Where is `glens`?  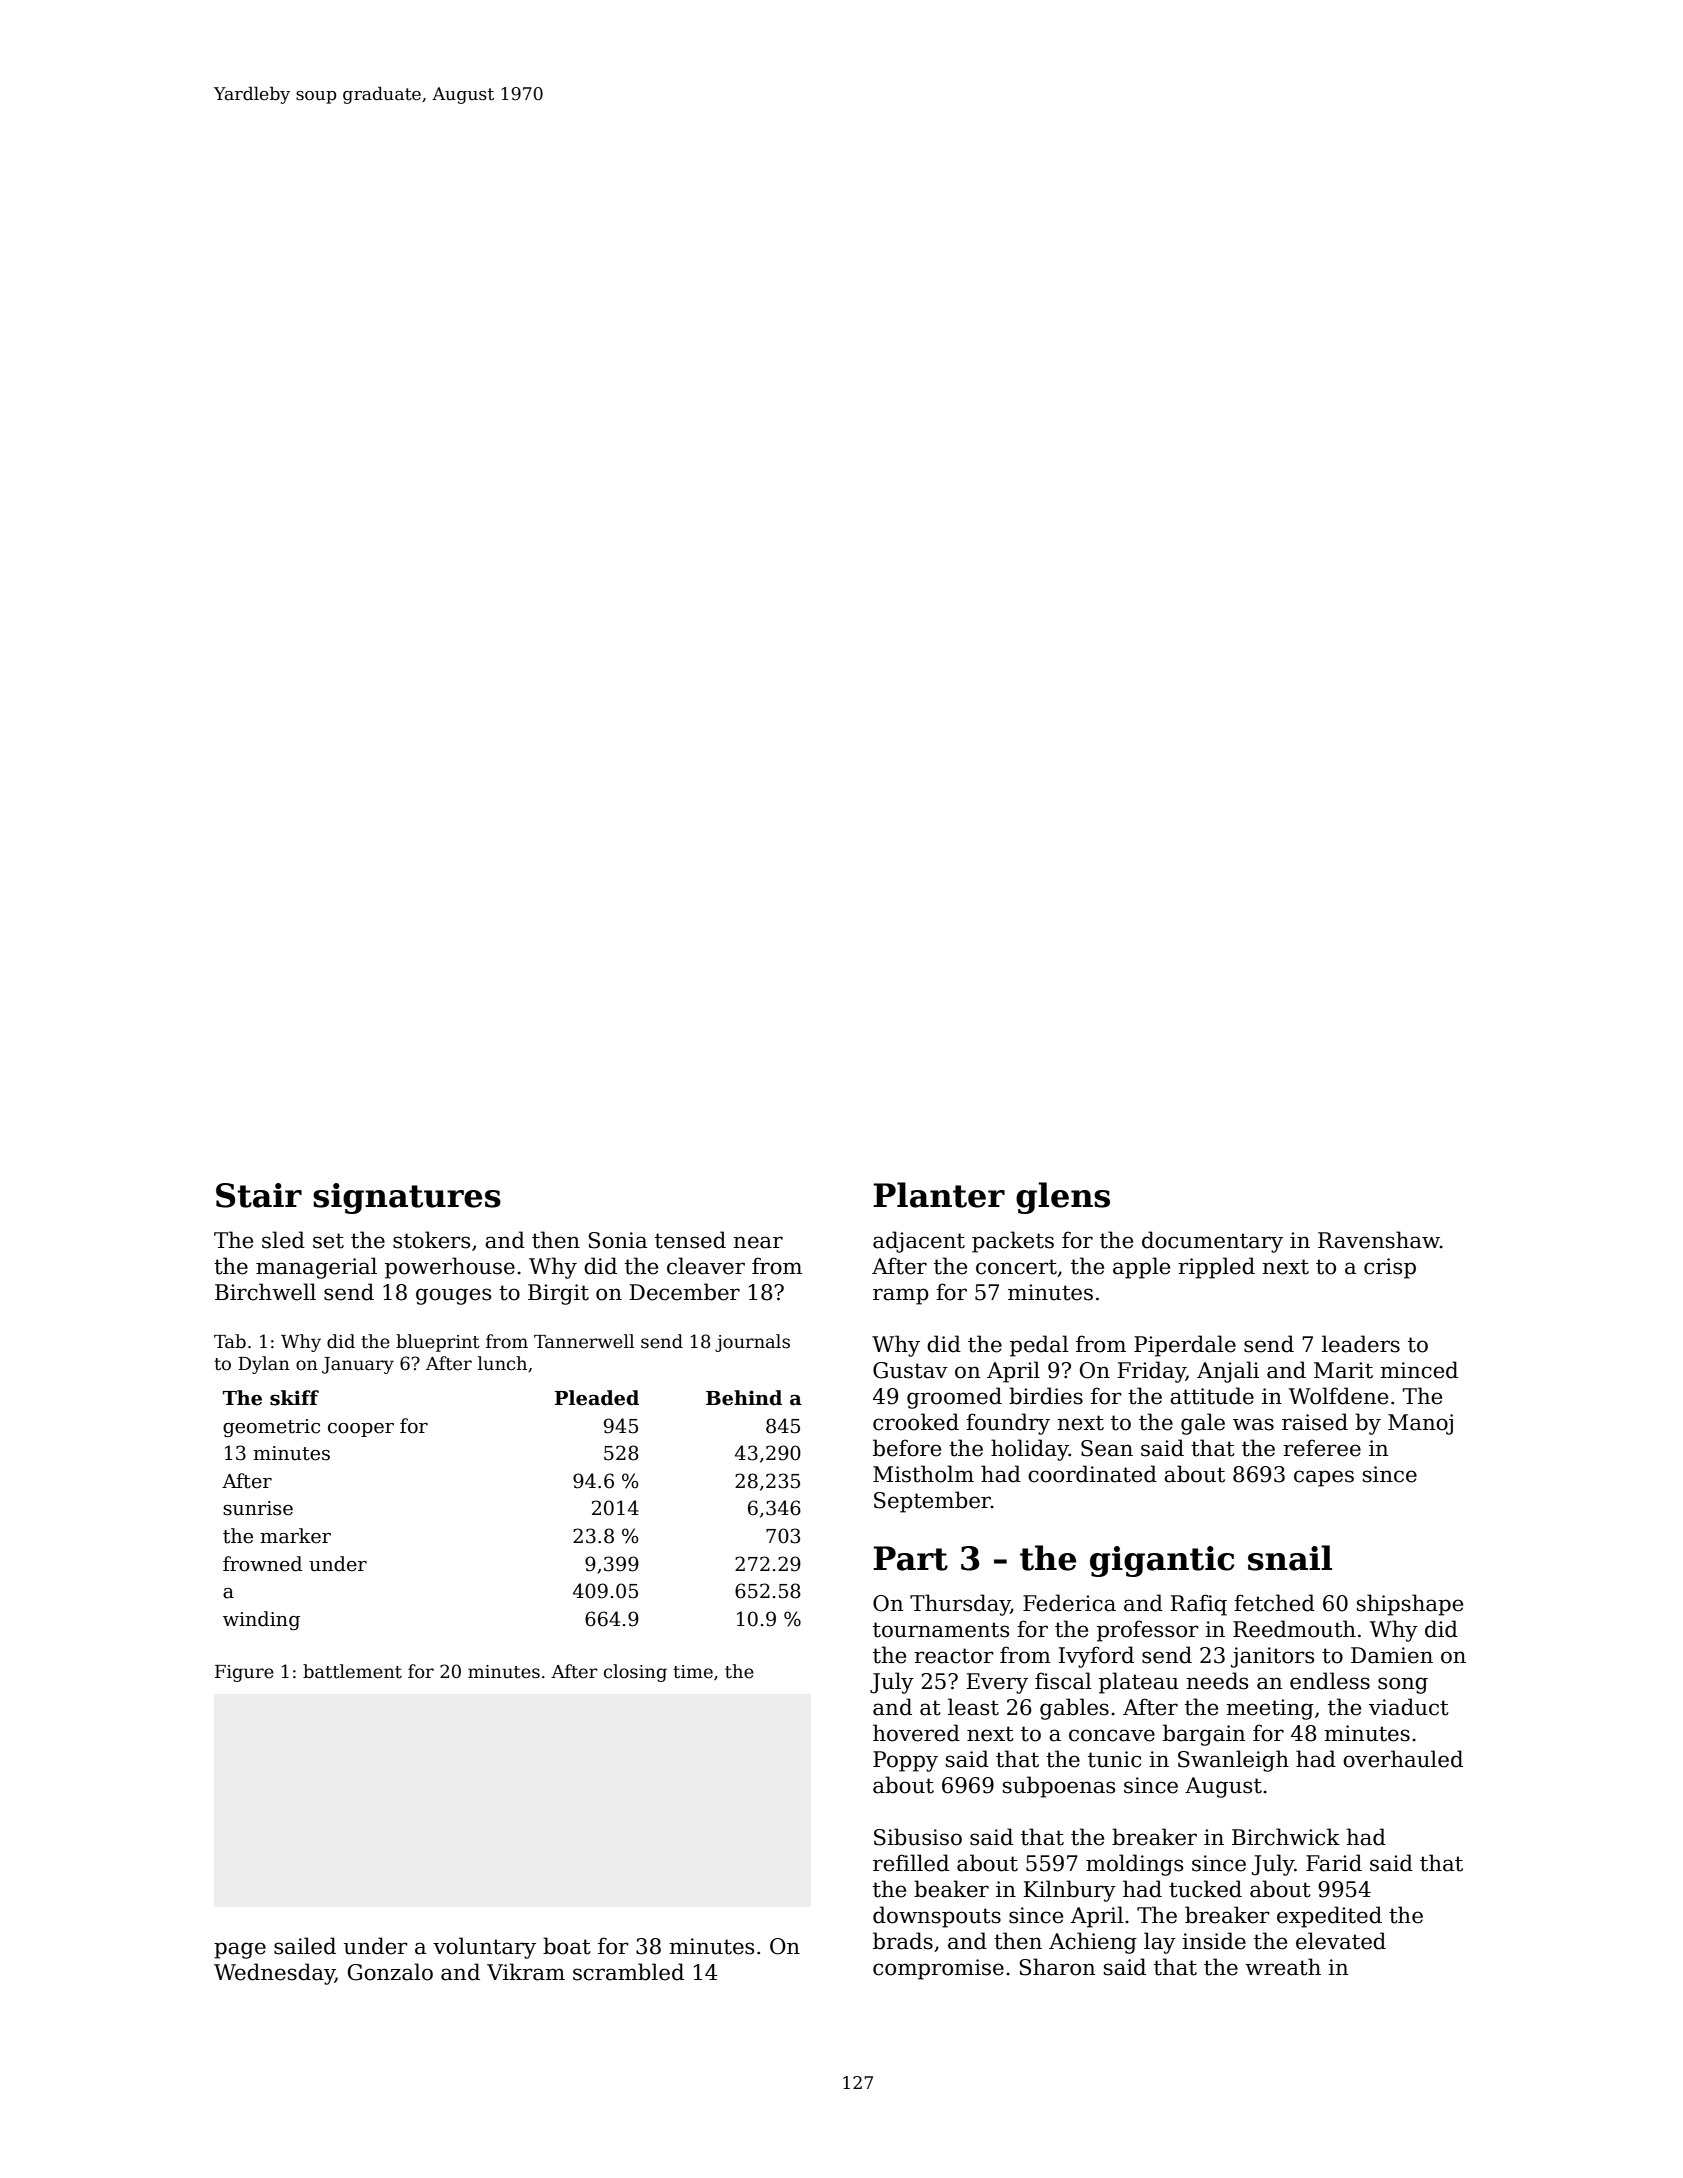
glens is located at coordinates (1063, 1198).
